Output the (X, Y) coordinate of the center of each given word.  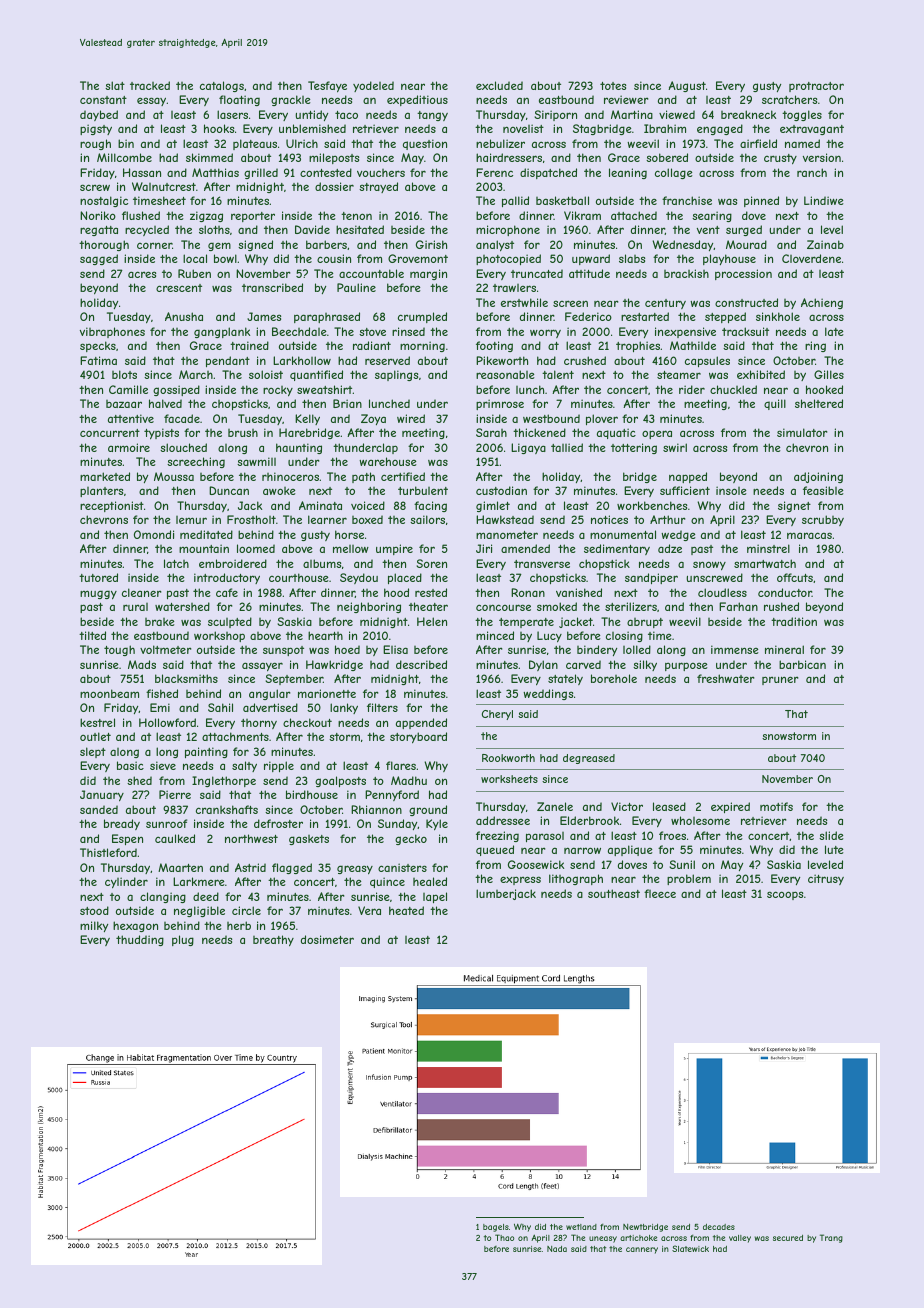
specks (98, 346)
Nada (557, 1249)
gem (219, 246)
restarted (645, 316)
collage (674, 173)
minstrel (768, 548)
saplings (396, 375)
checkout (307, 722)
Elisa (395, 649)
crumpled (422, 317)
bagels (496, 1228)
